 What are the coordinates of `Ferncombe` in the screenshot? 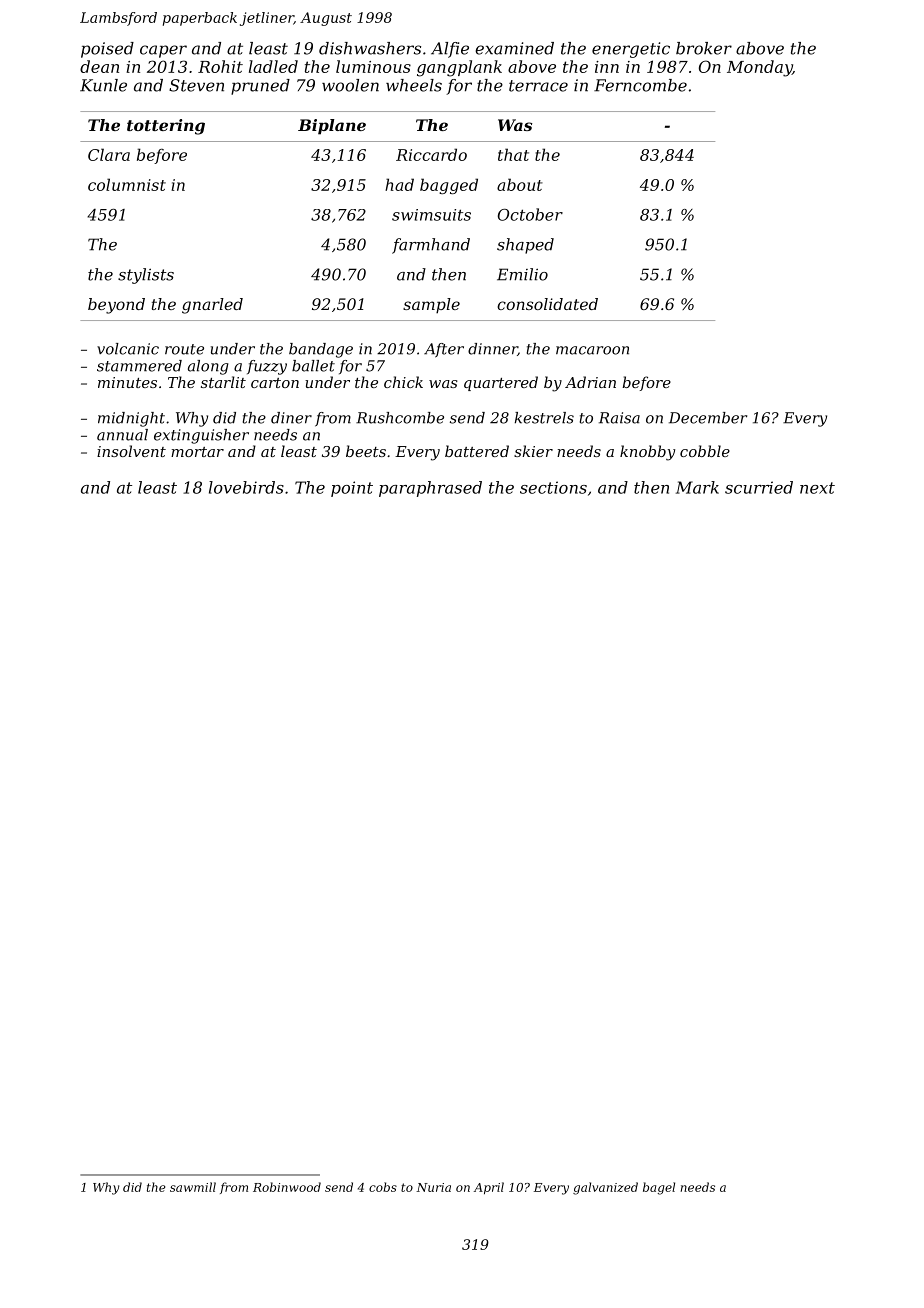 It's located at (640, 85).
